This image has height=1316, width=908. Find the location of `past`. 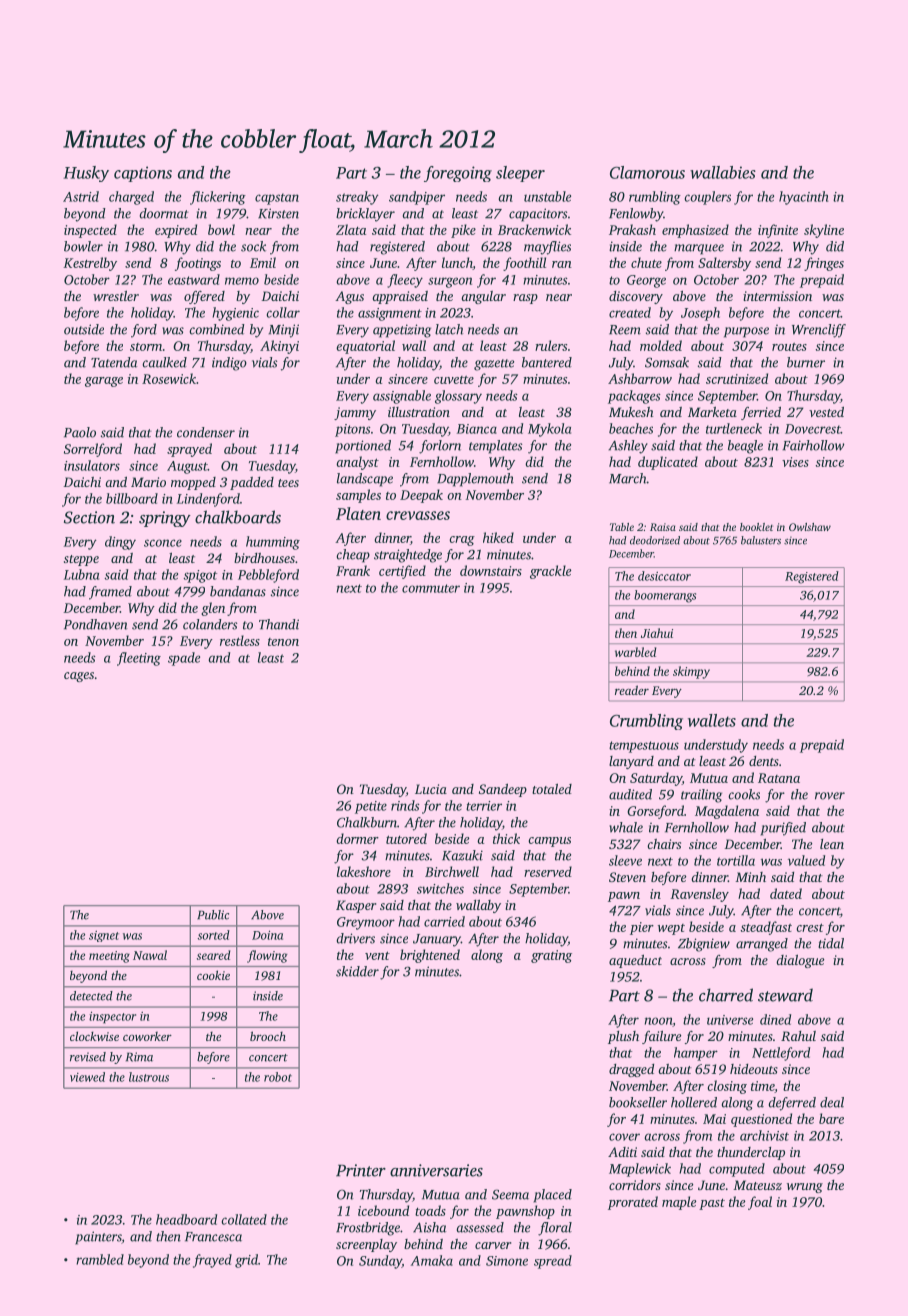

past is located at coordinates (712, 1204).
